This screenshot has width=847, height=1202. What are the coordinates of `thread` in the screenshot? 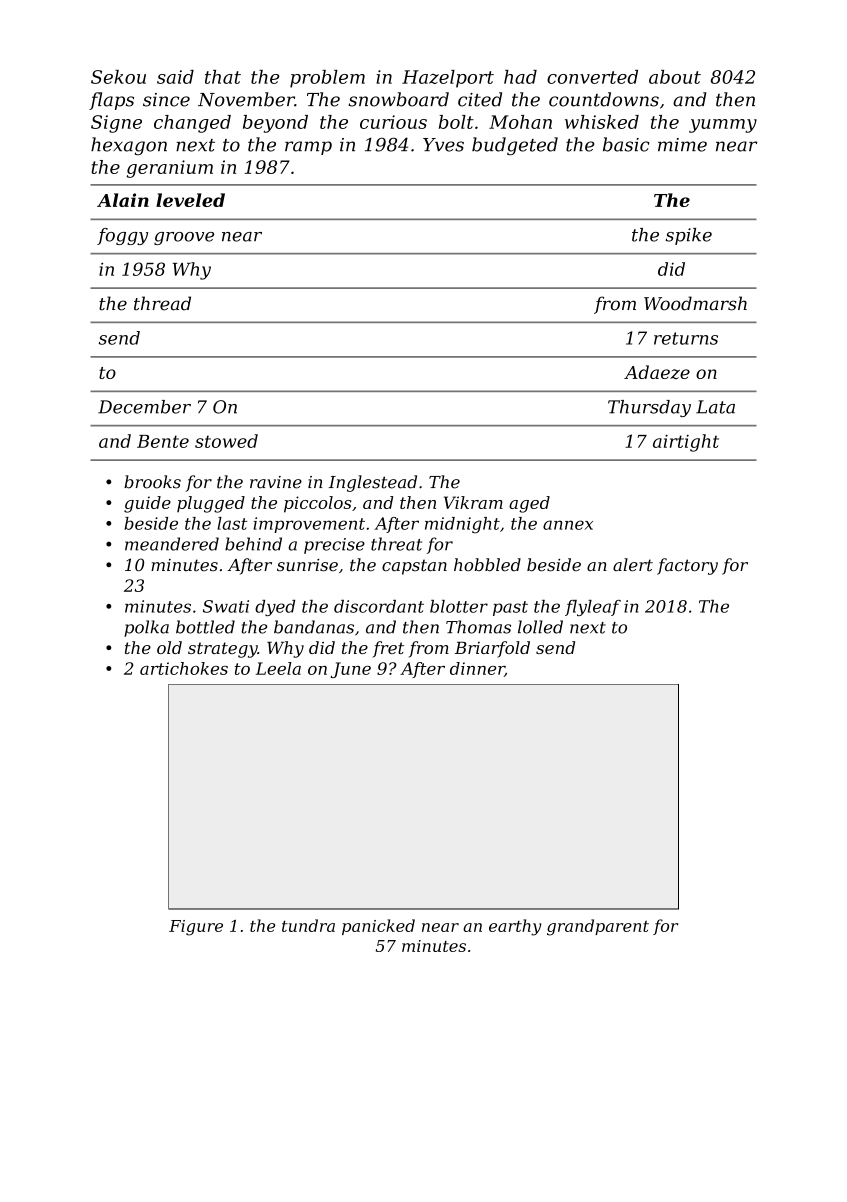 It's located at (162, 303).
